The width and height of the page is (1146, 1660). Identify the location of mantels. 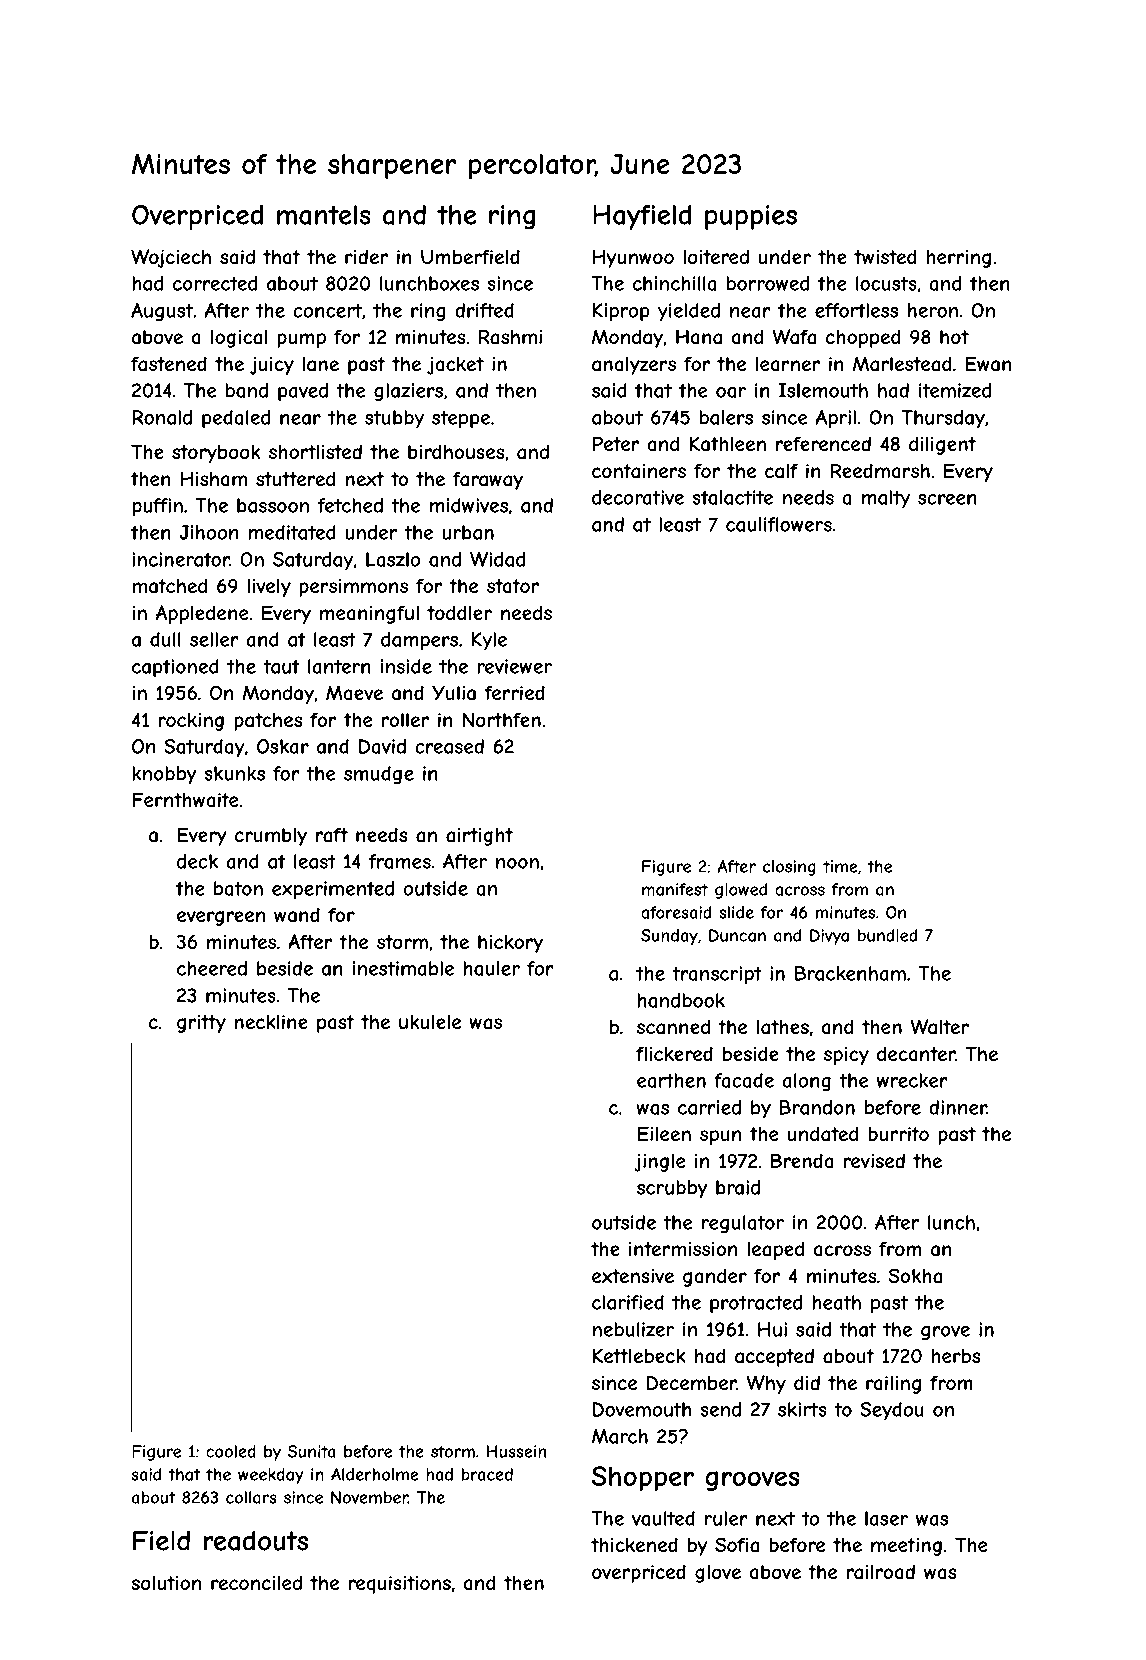
(324, 215).
